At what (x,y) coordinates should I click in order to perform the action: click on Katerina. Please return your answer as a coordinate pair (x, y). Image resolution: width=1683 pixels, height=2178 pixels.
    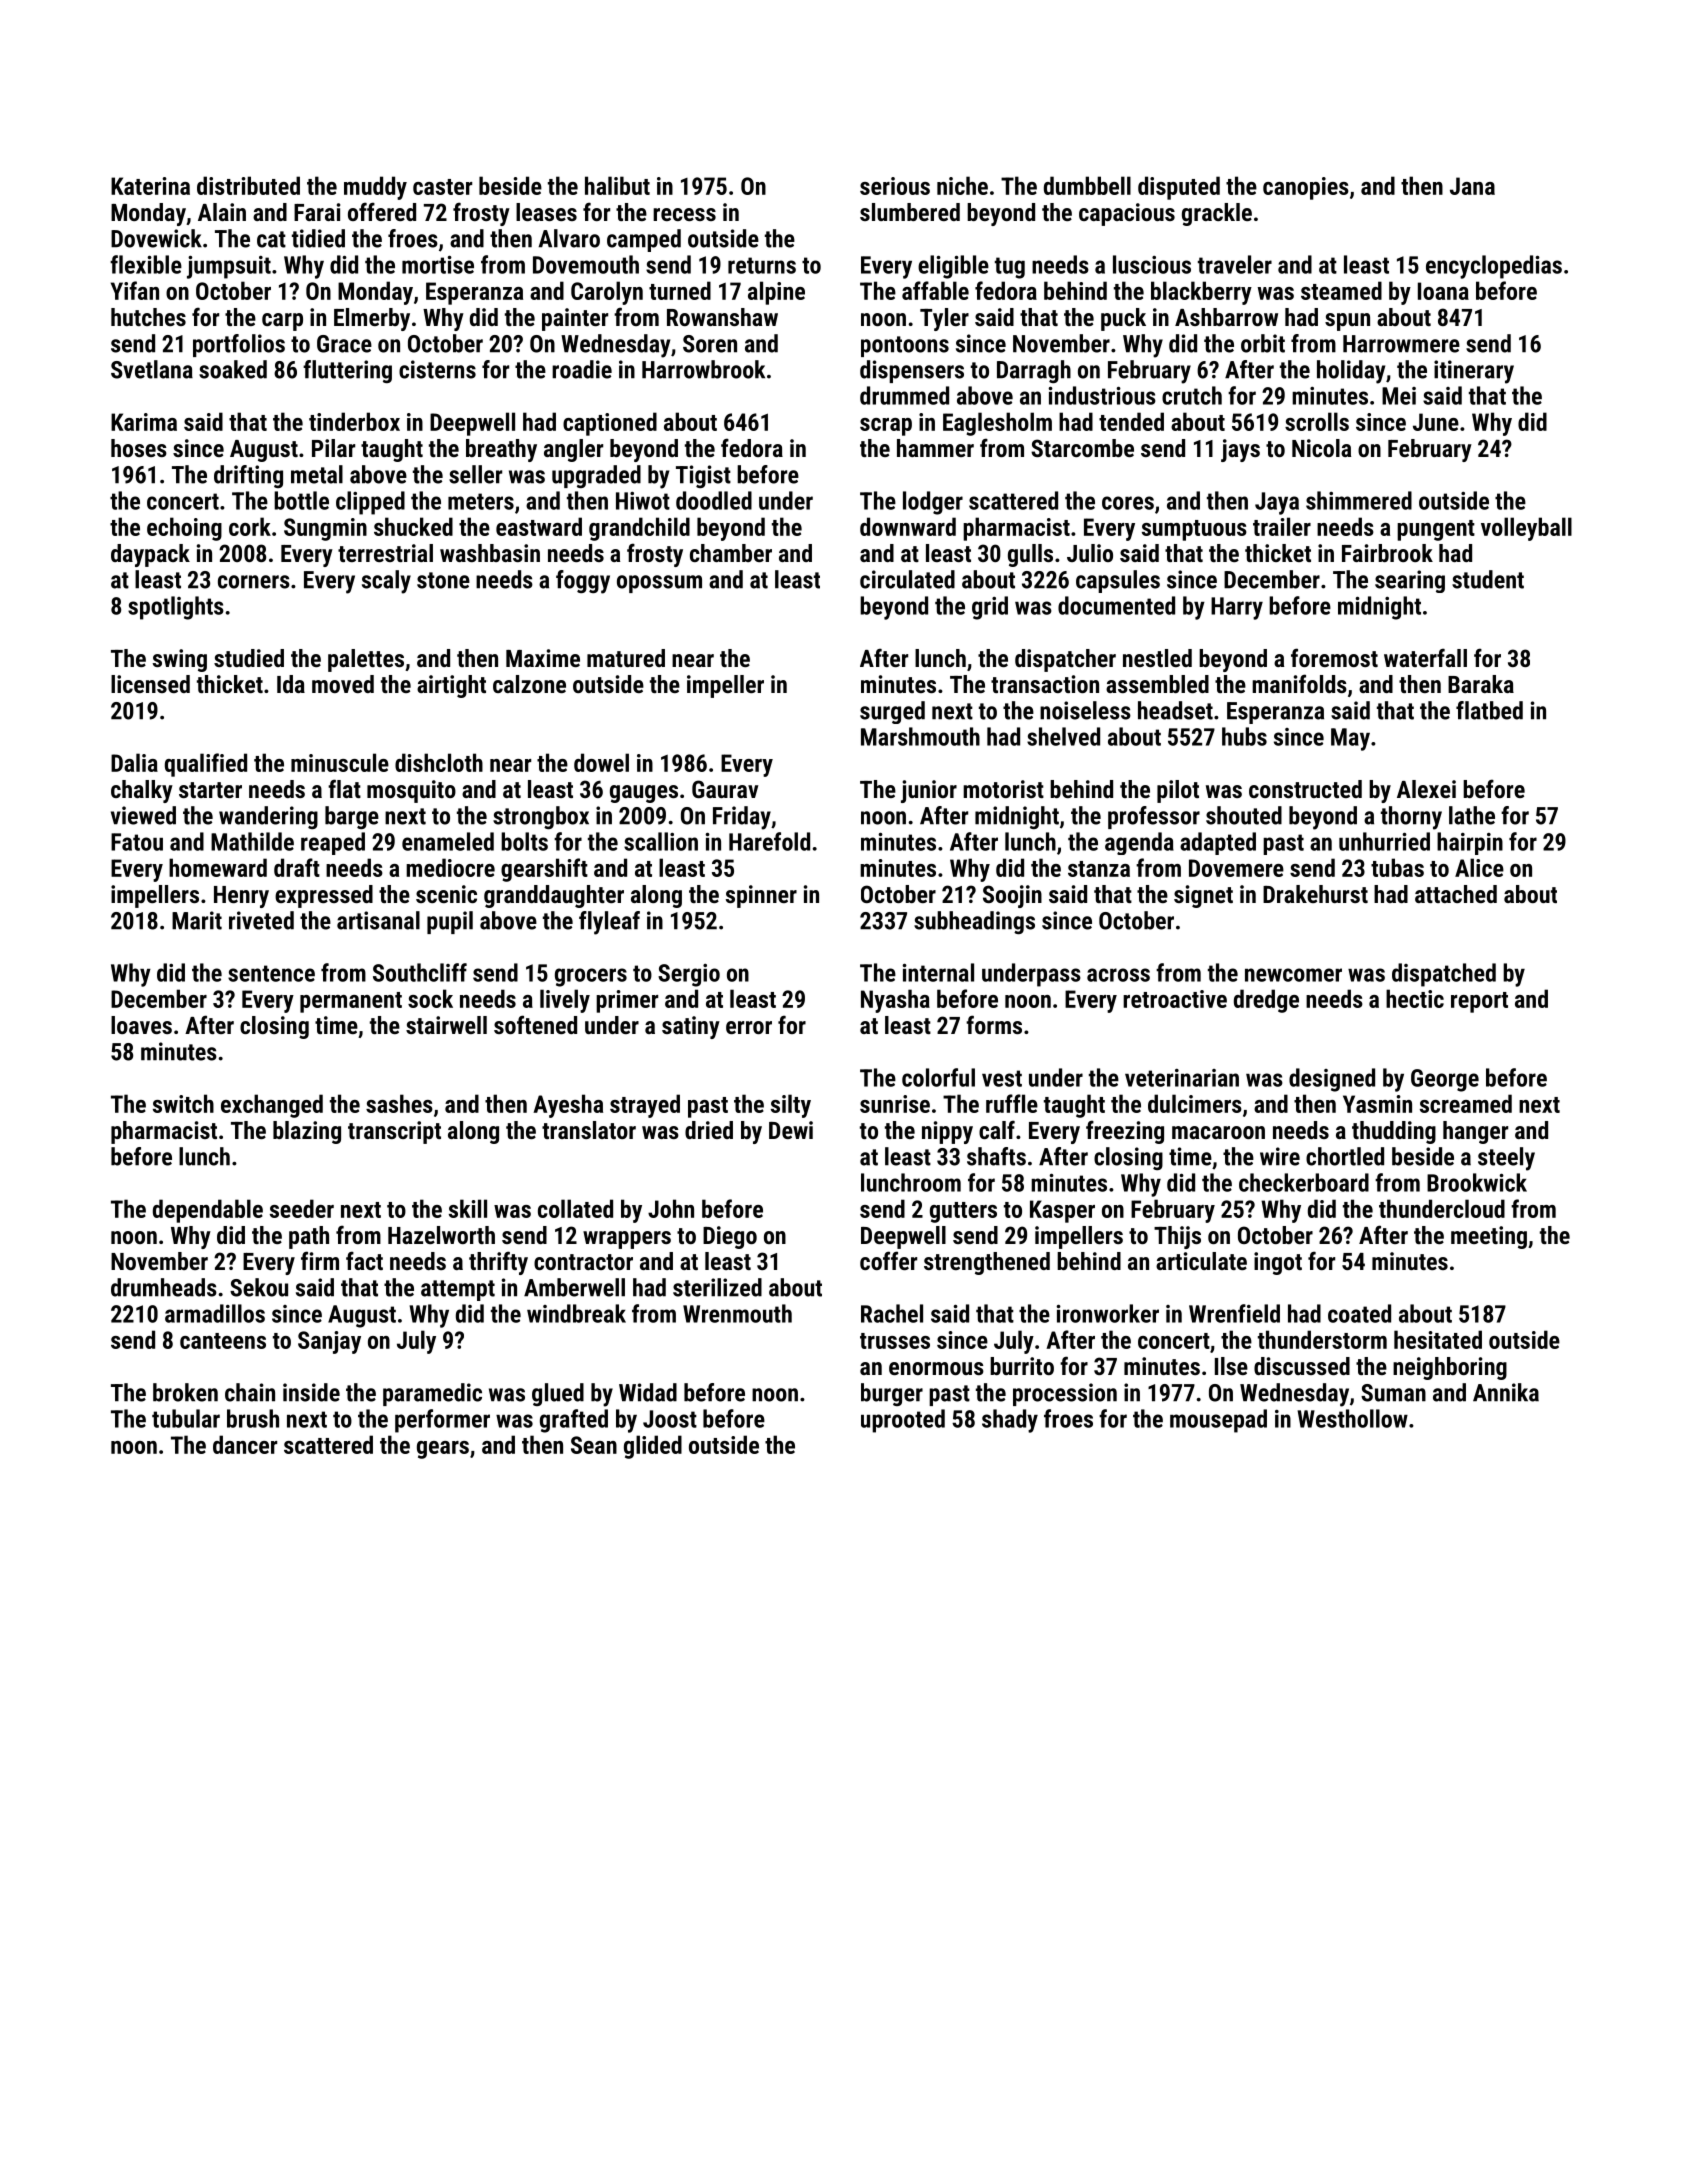
    Looking at the image, I should click on (150, 186).
